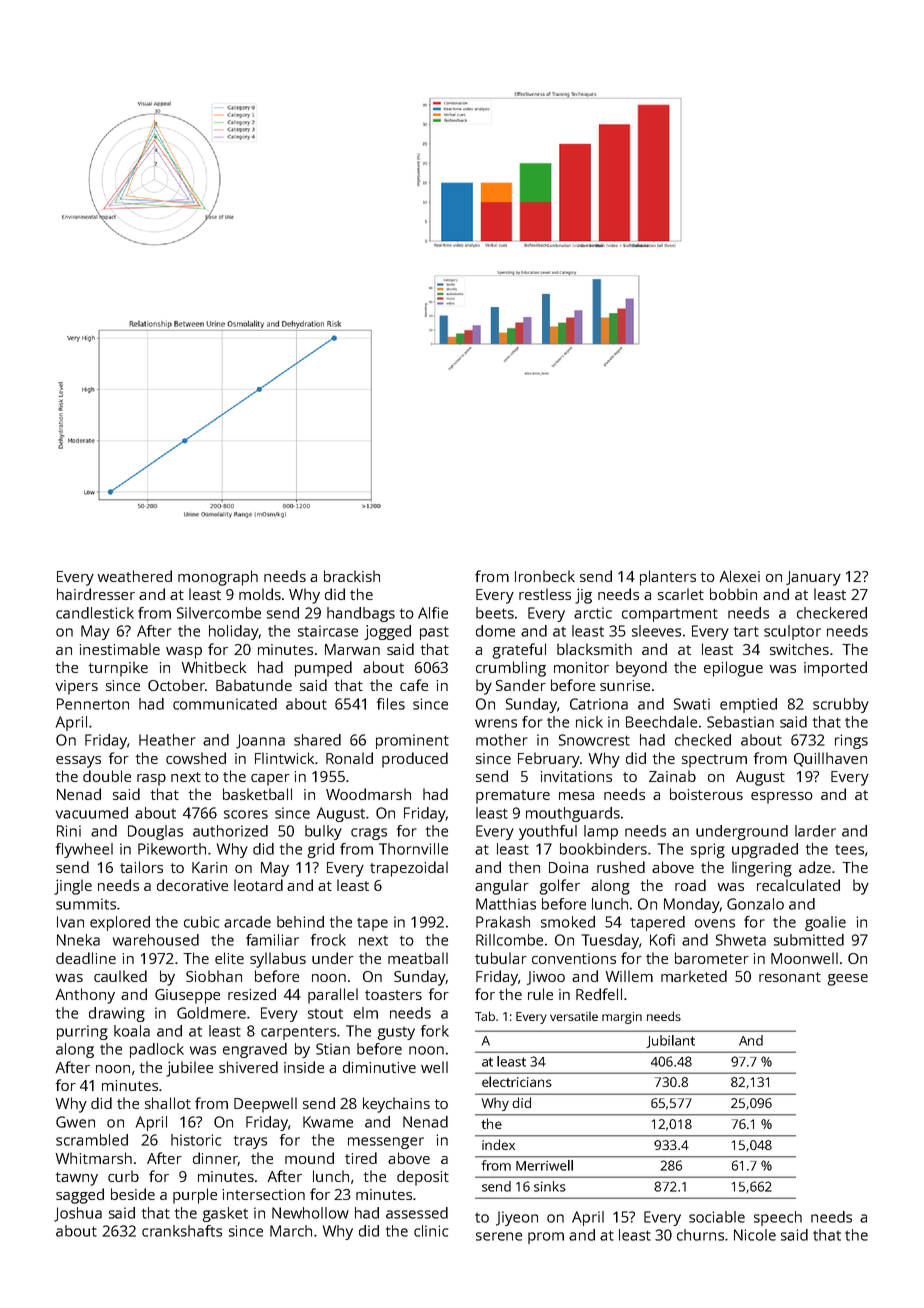 This page has height=1308, width=924. I want to click on geese, so click(847, 980).
